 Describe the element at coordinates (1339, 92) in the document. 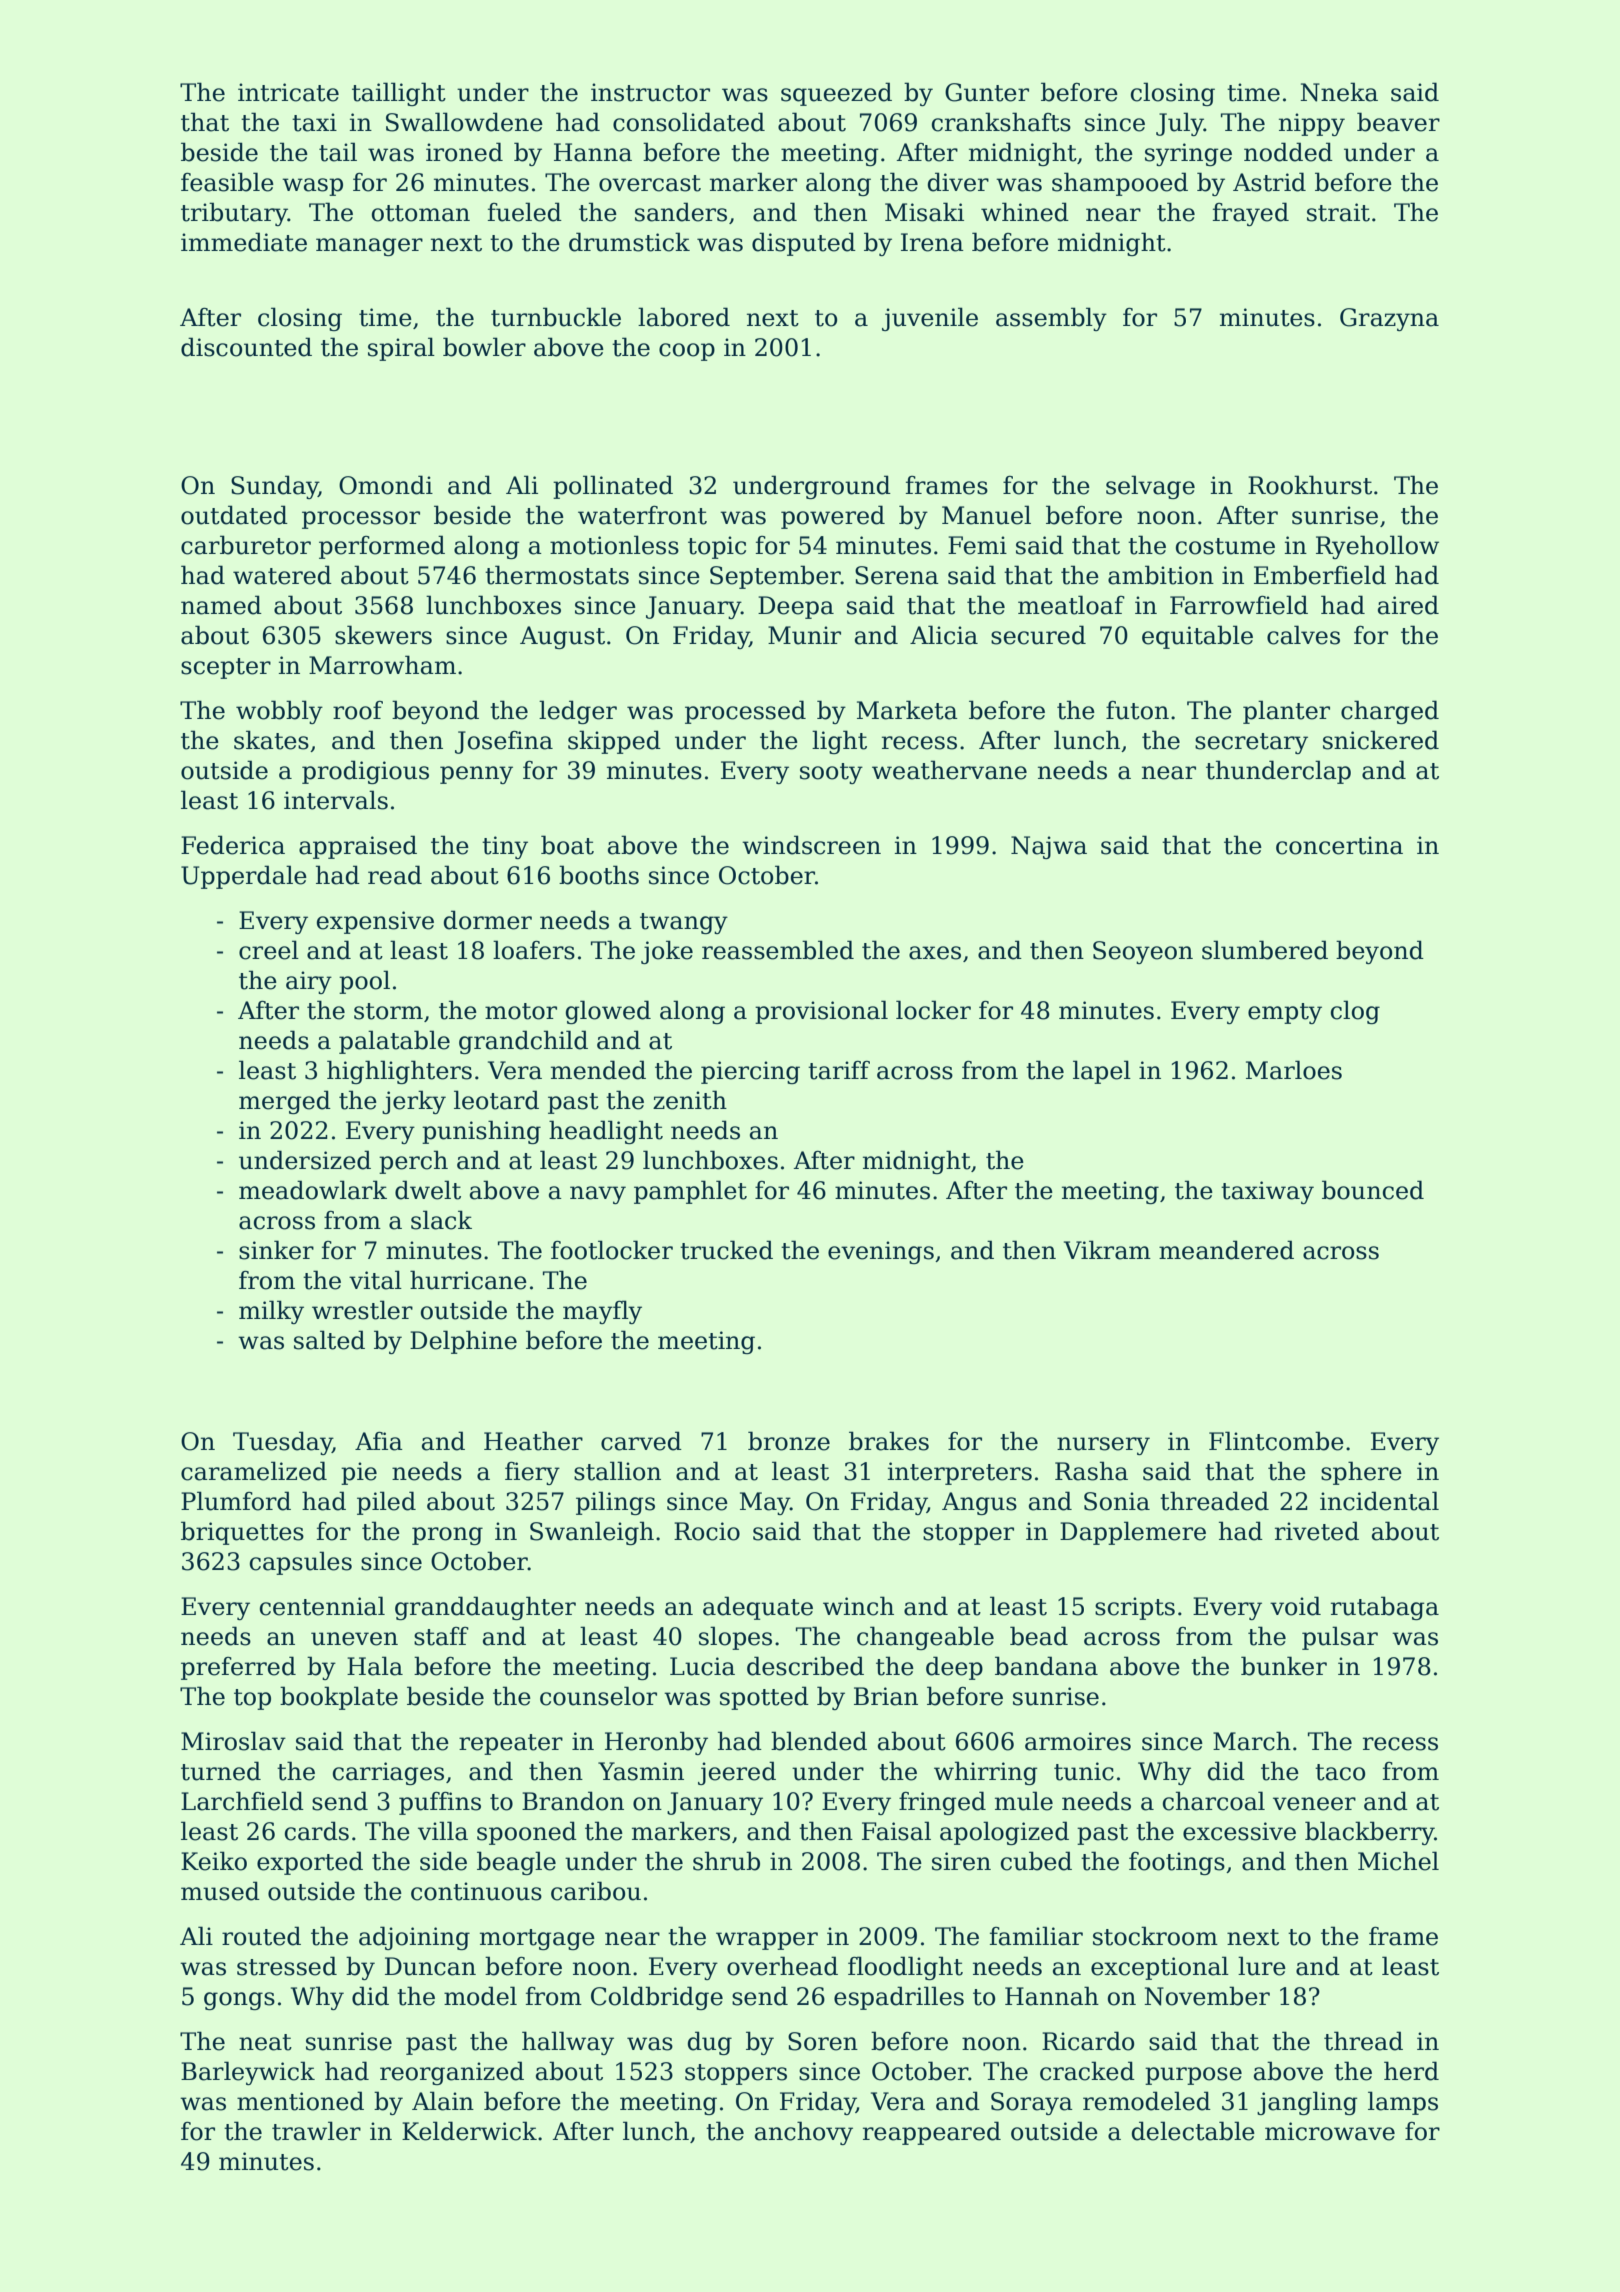

I see `Nneka` at that location.
